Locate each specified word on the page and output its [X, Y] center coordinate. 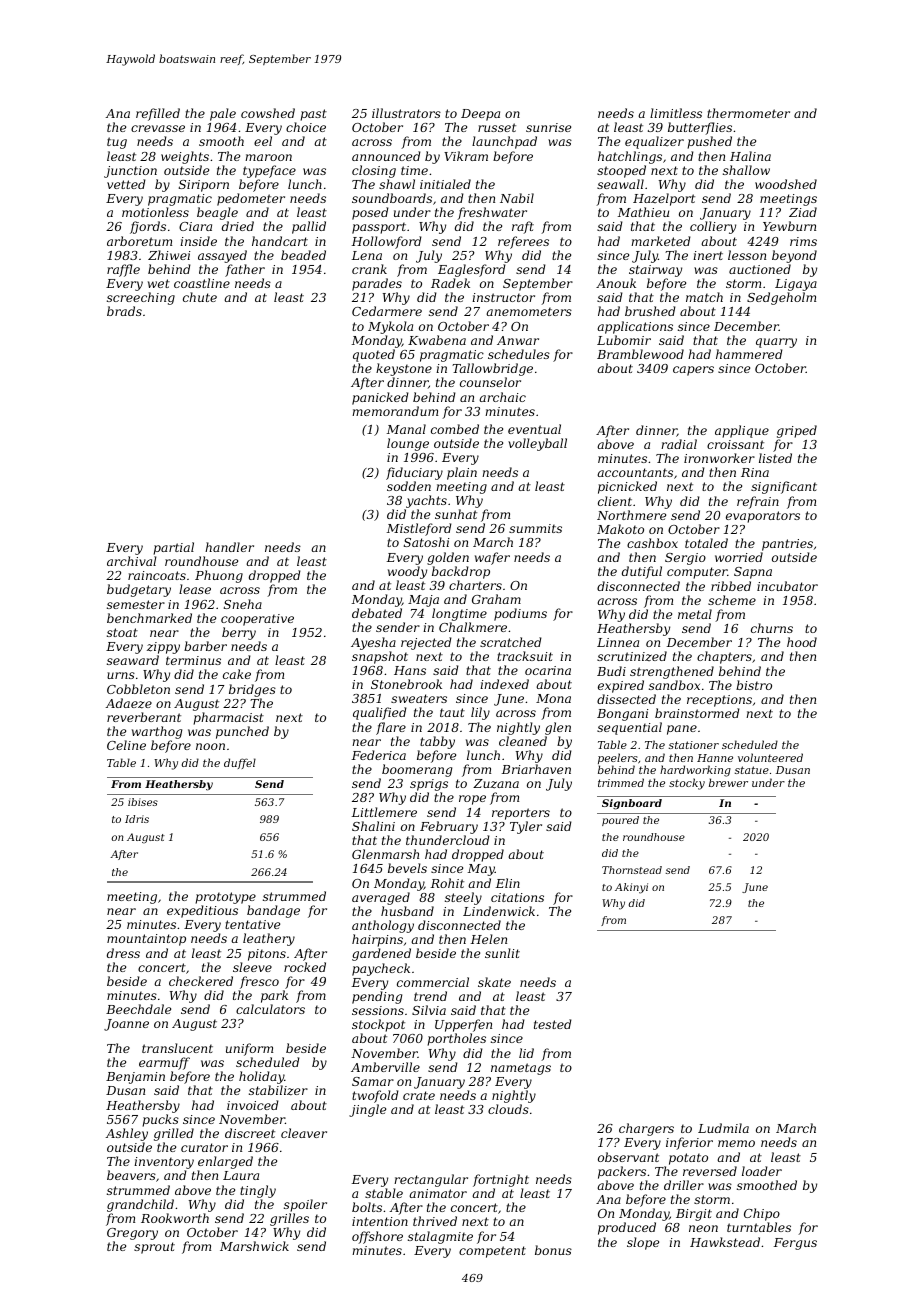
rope [472, 800]
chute [200, 297]
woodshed [786, 184]
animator [438, 1193]
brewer [728, 782]
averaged [381, 898]
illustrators [406, 113]
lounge [408, 444]
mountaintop [146, 940]
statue [752, 770]
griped [797, 431]
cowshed [268, 113]
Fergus [795, 1244]
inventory [164, 1164]
